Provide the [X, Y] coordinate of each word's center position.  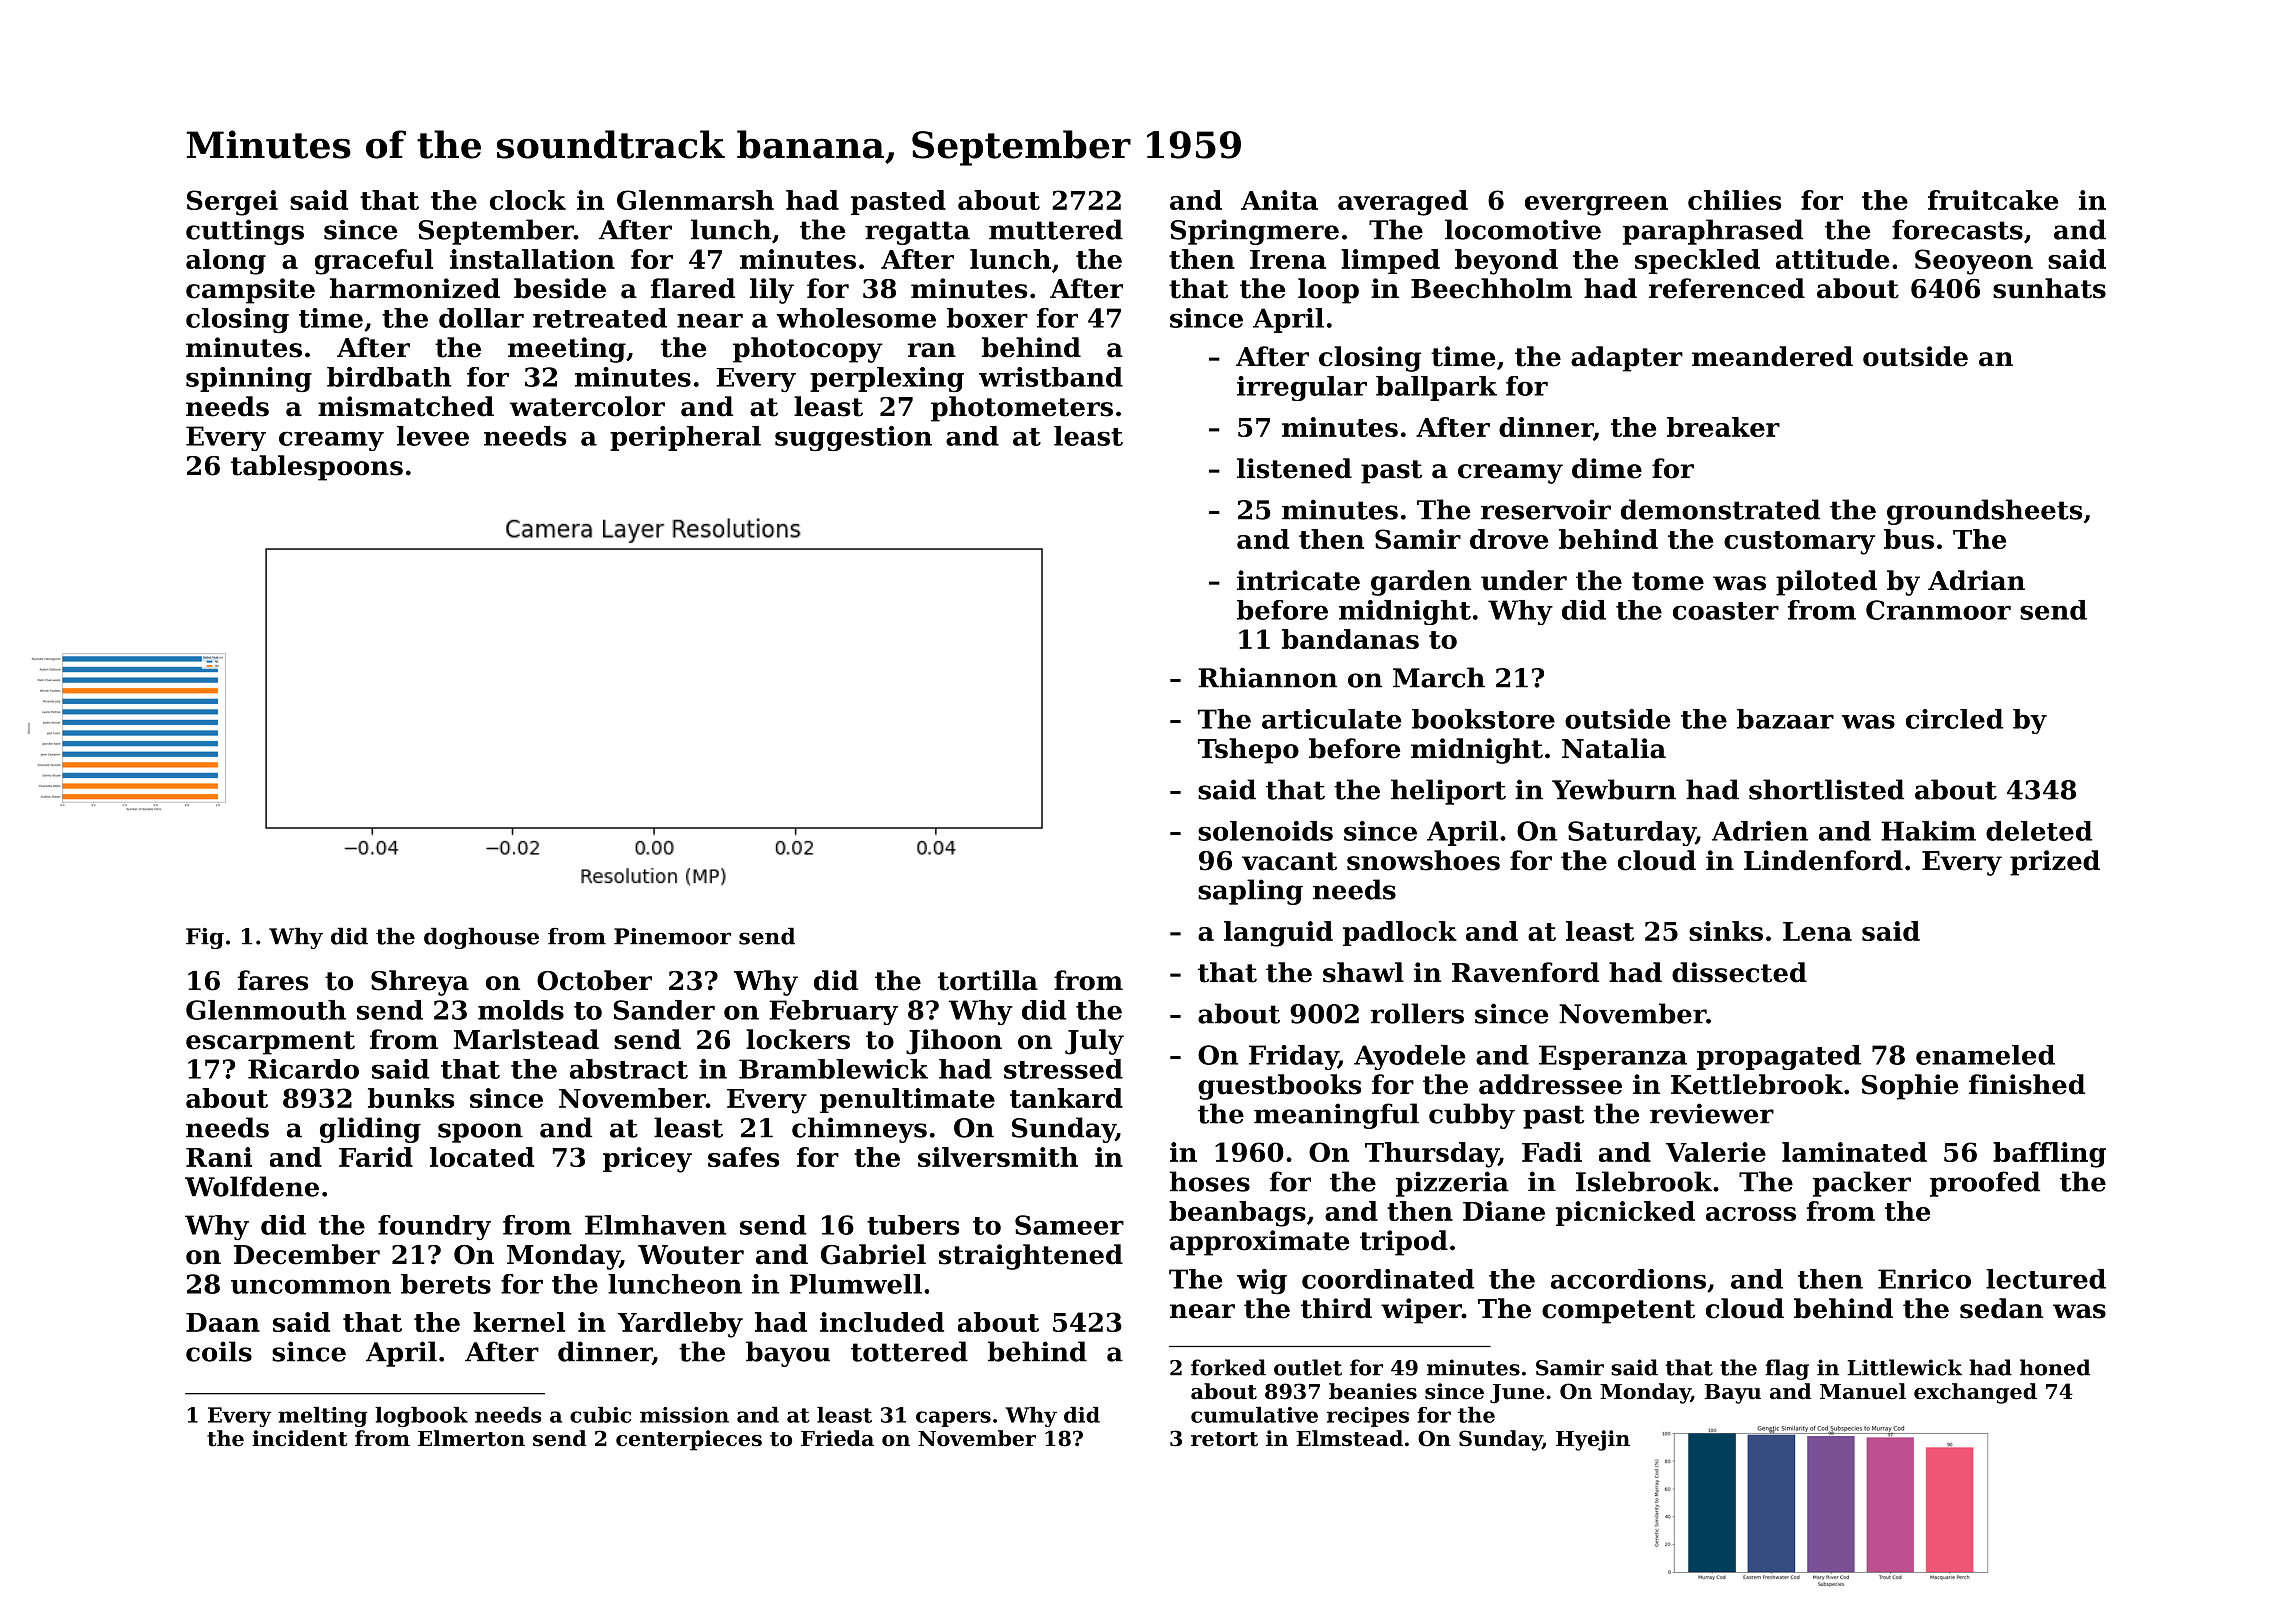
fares [273, 980]
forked [1228, 1367]
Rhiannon [1267, 677]
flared [693, 288]
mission [684, 1415]
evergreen [1596, 206]
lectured [2046, 1279]
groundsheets [1984, 512]
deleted [2039, 831]
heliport [1448, 792]
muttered [1056, 229]
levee [433, 436]
